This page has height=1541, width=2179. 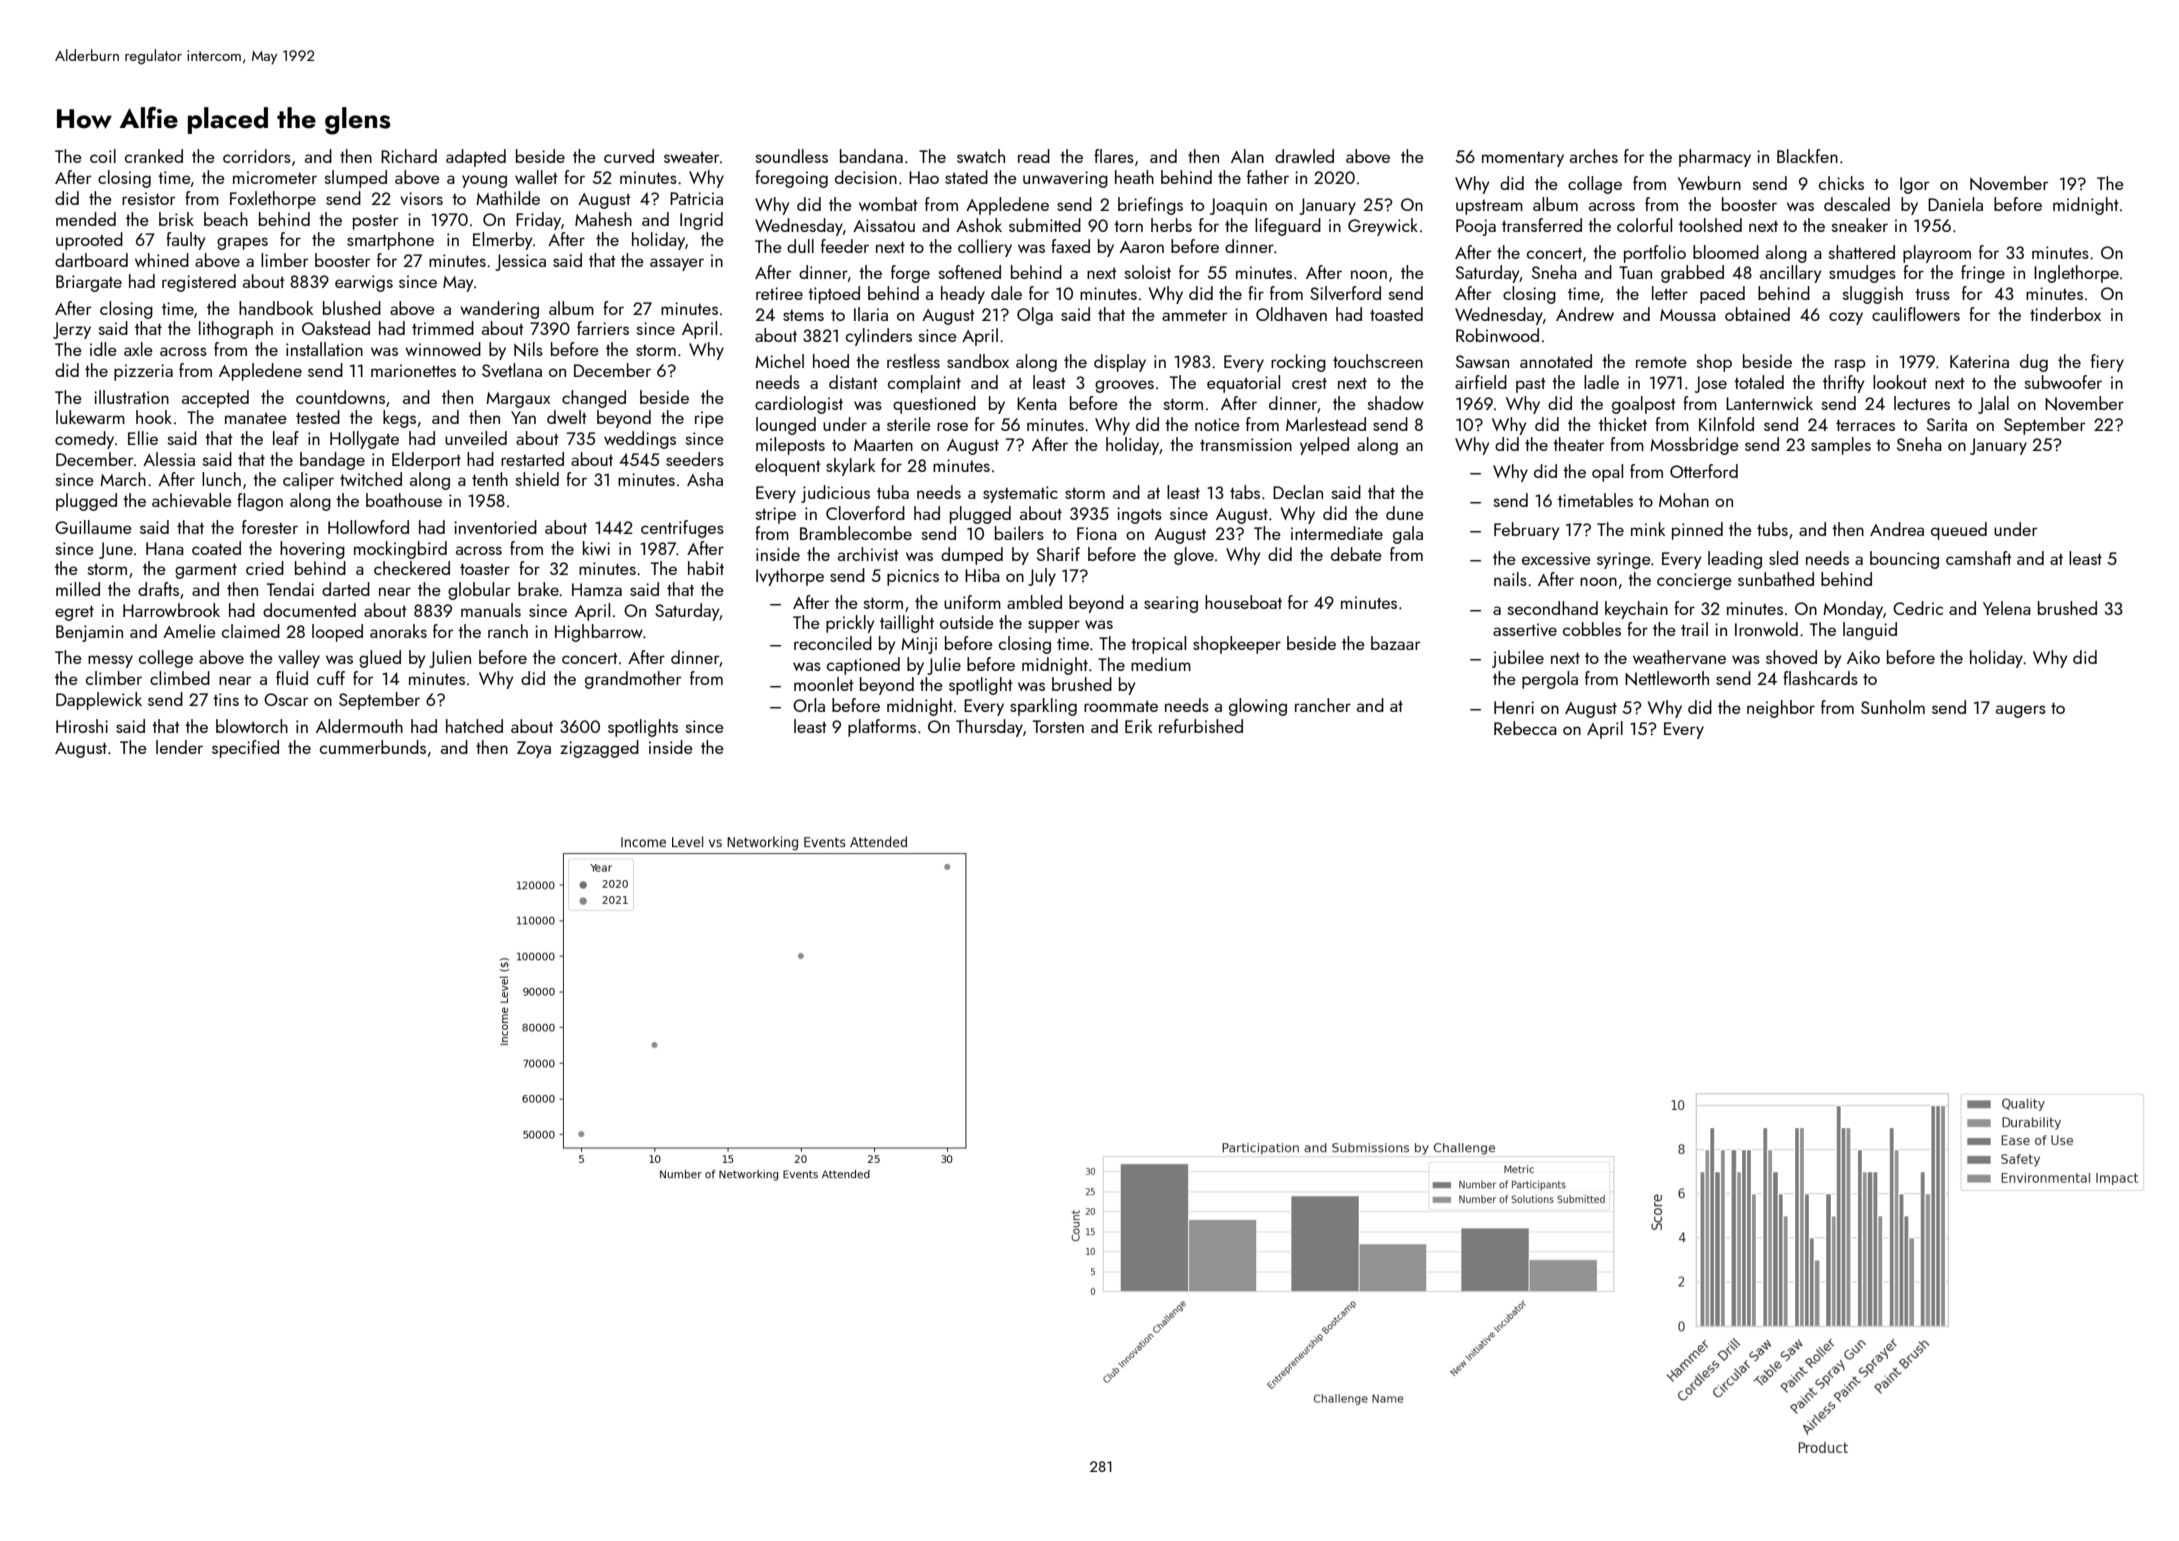 What do you see at coordinates (1769, 403) in the page?
I see `Lanternwick` at bounding box center [1769, 403].
